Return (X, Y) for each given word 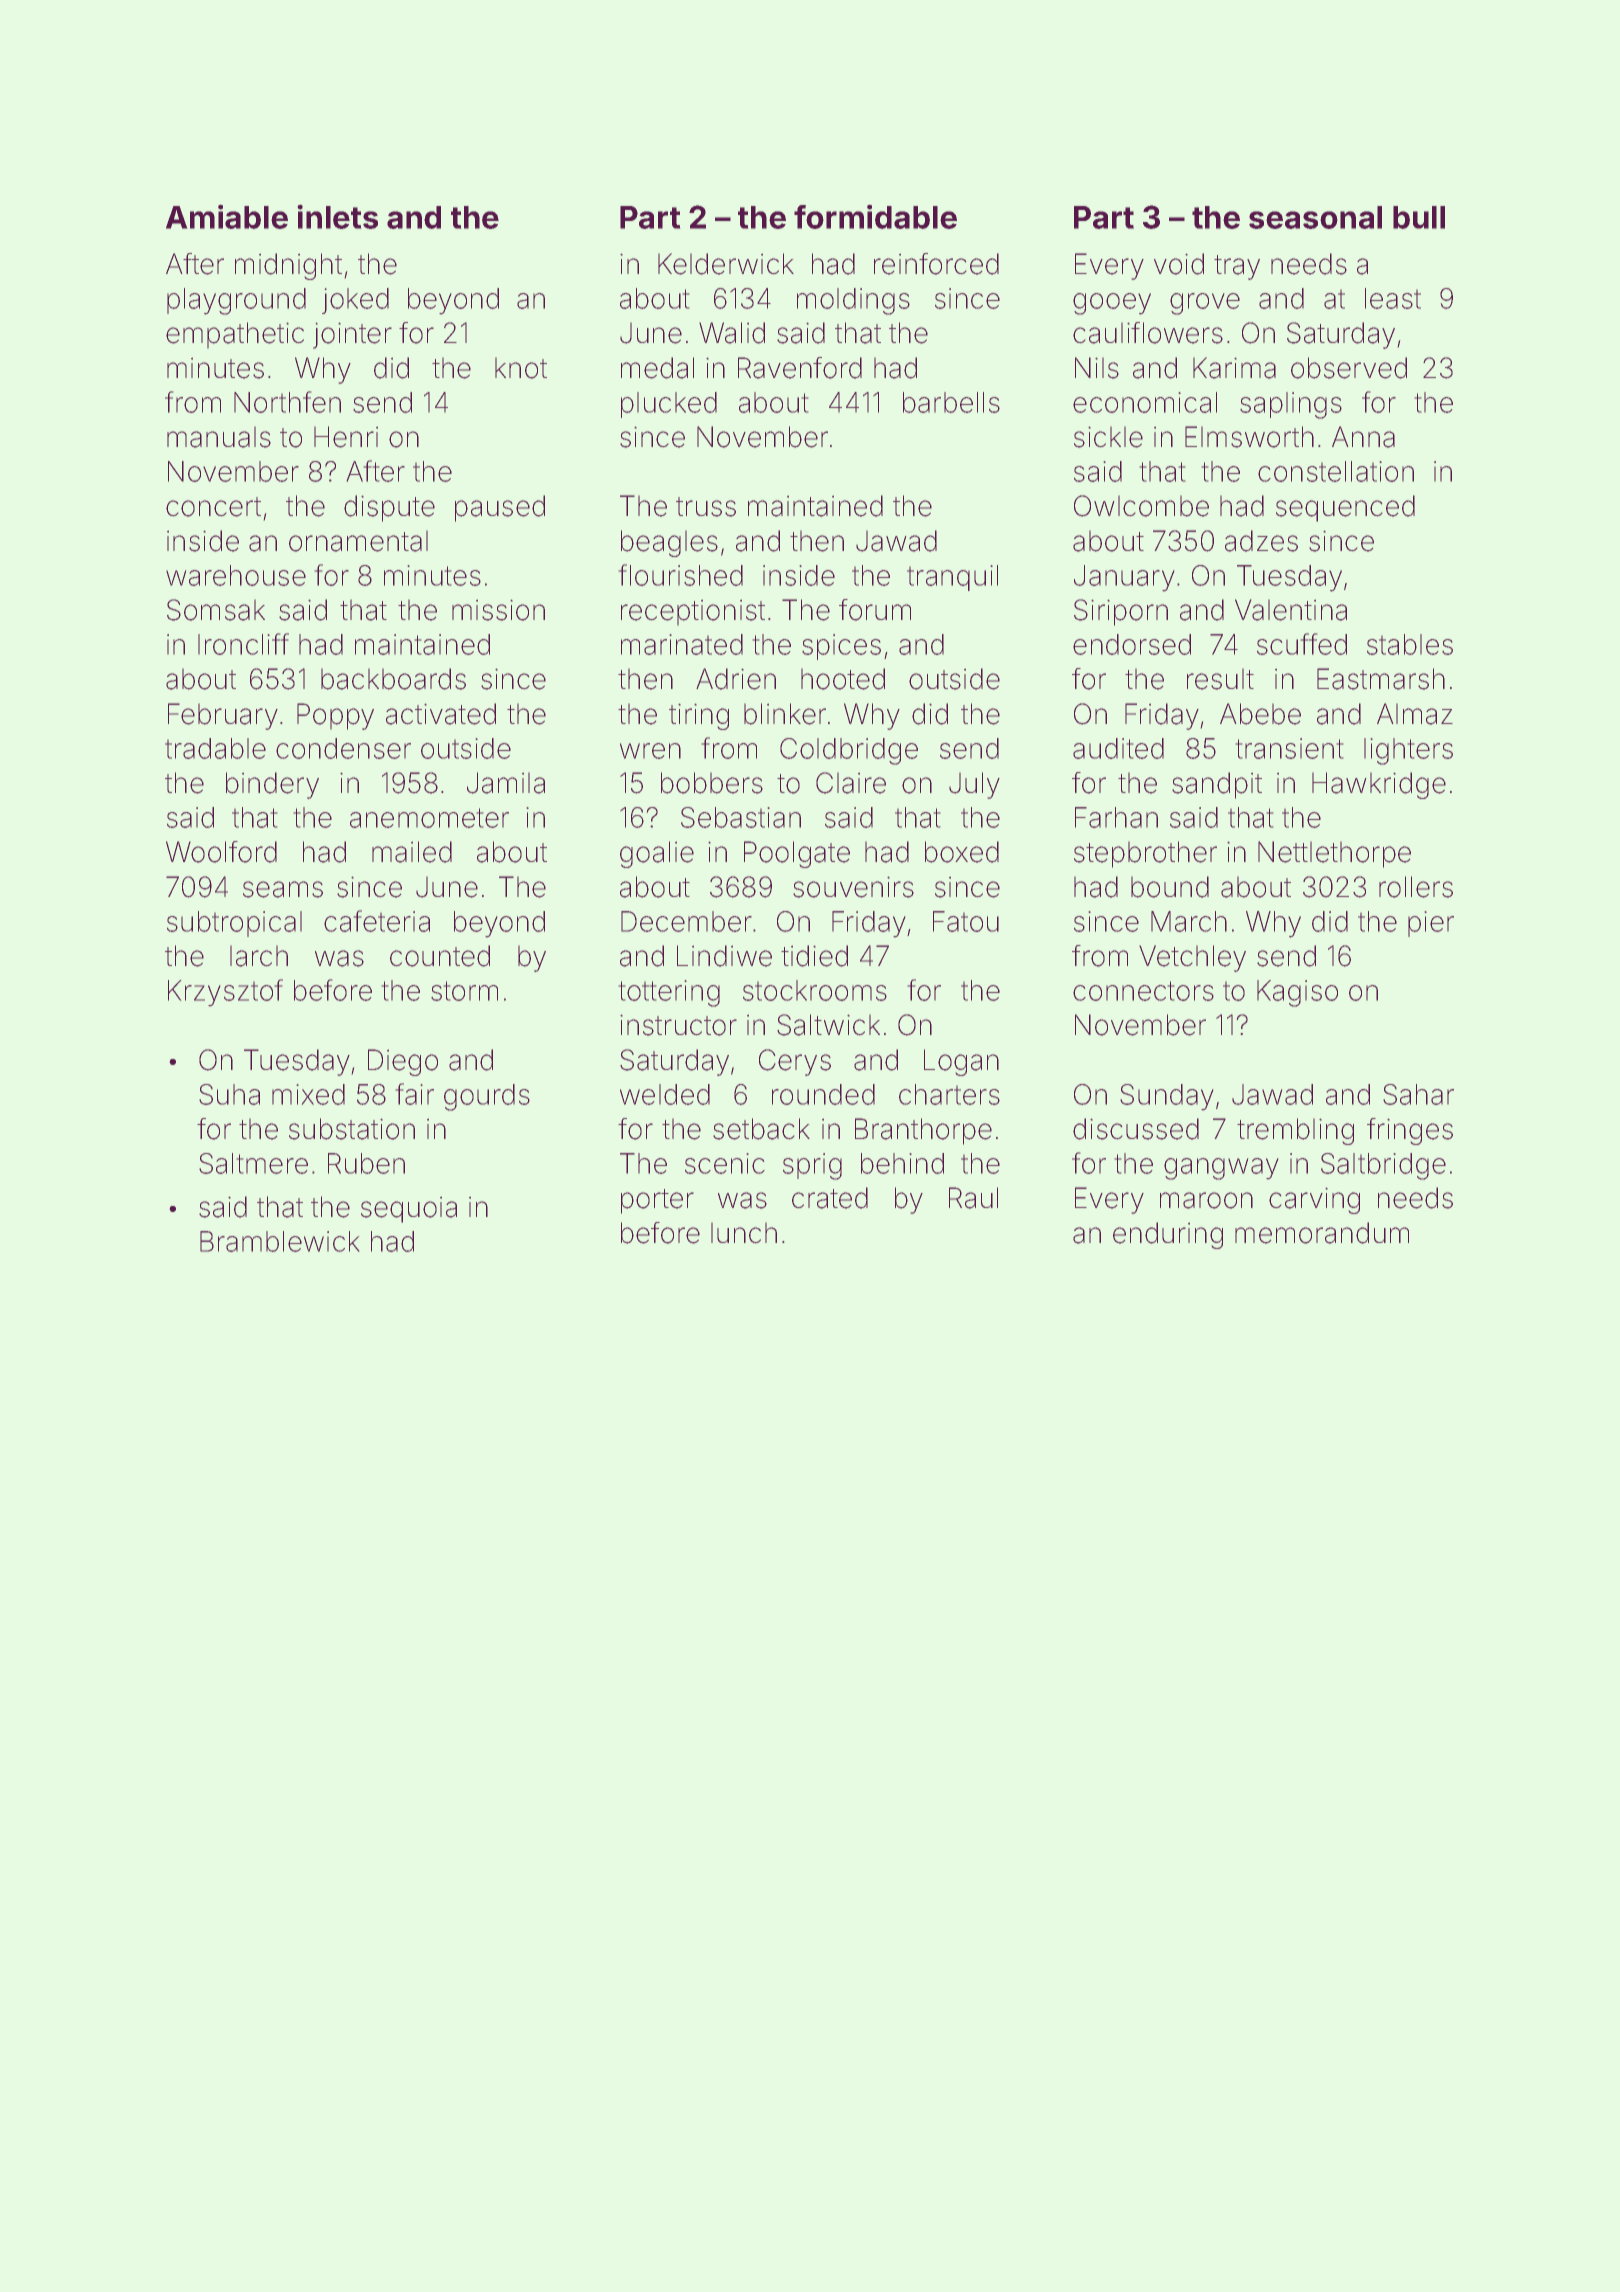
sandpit (1217, 785)
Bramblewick (279, 1241)
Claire (851, 783)
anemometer (429, 818)
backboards (393, 679)
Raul (973, 1198)
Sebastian (741, 817)
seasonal (1315, 217)
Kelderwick (726, 264)
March (1189, 921)
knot (521, 368)
